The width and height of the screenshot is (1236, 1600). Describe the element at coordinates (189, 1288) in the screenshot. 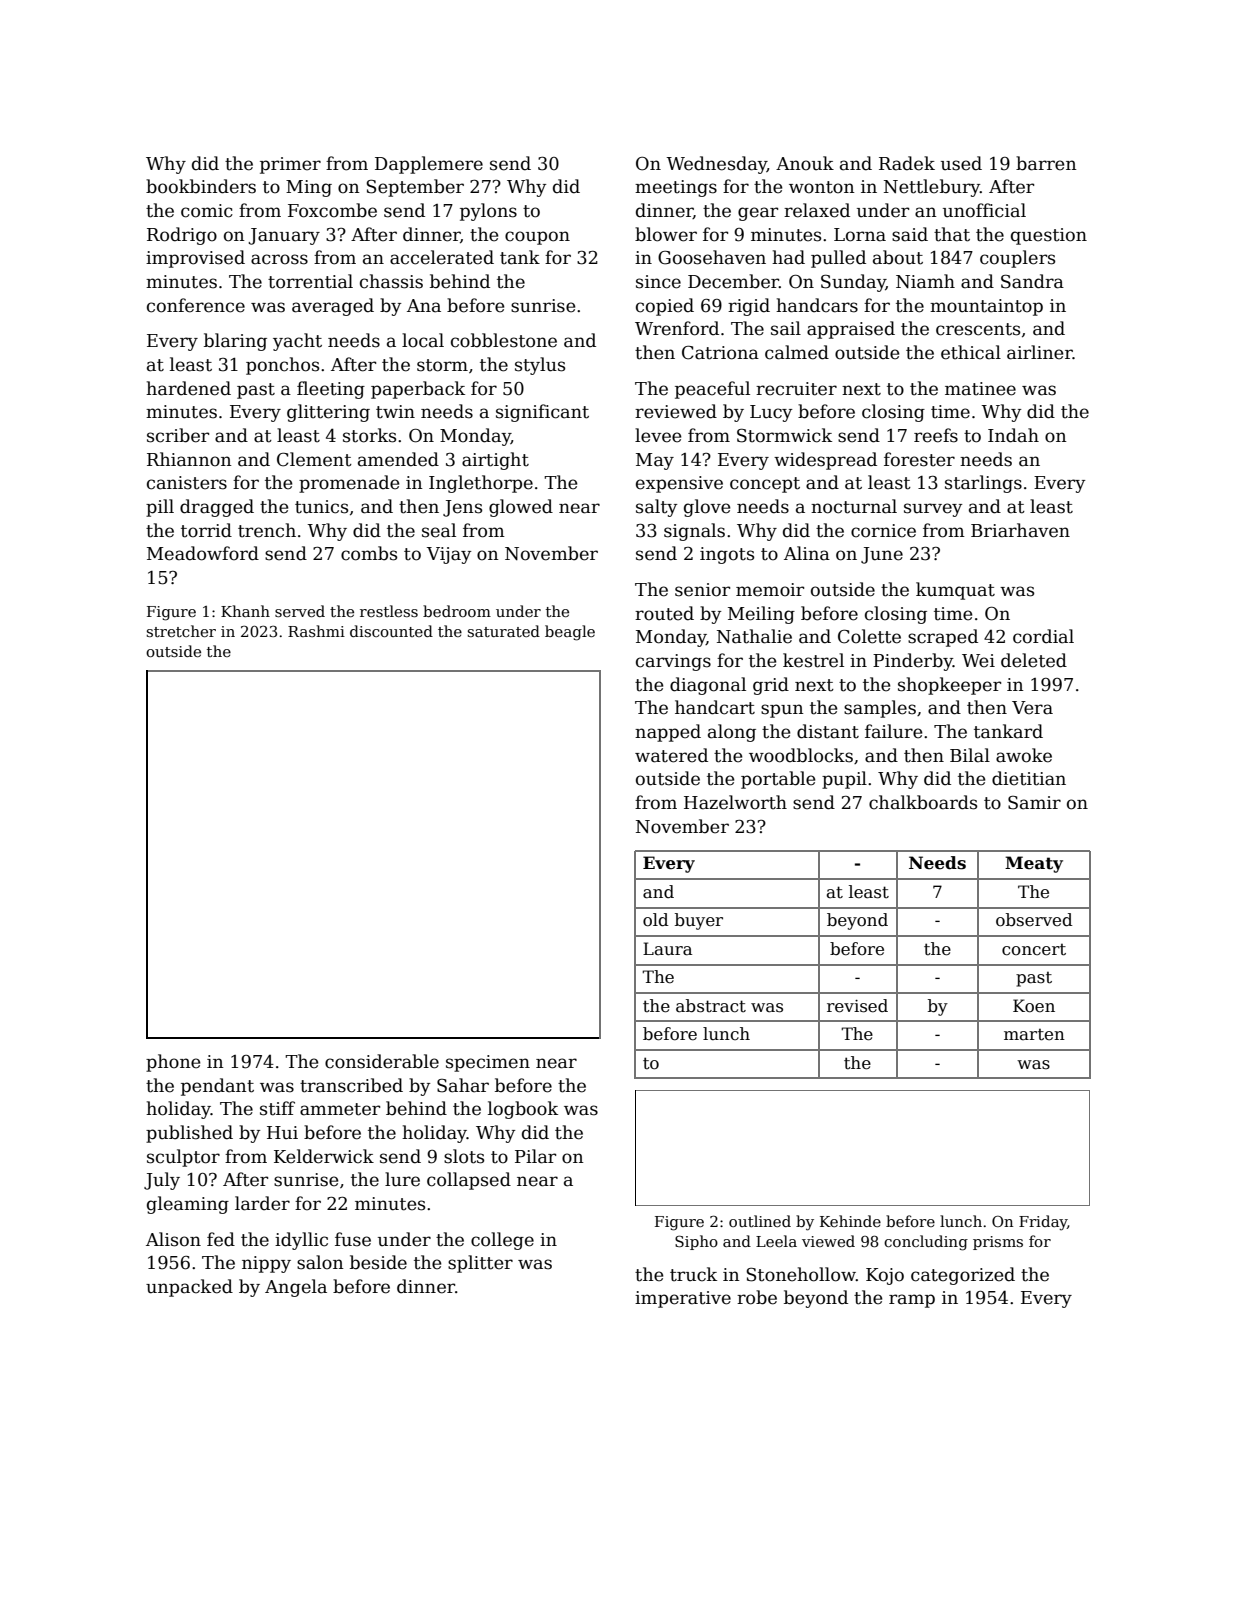

I see `unpacked` at that location.
